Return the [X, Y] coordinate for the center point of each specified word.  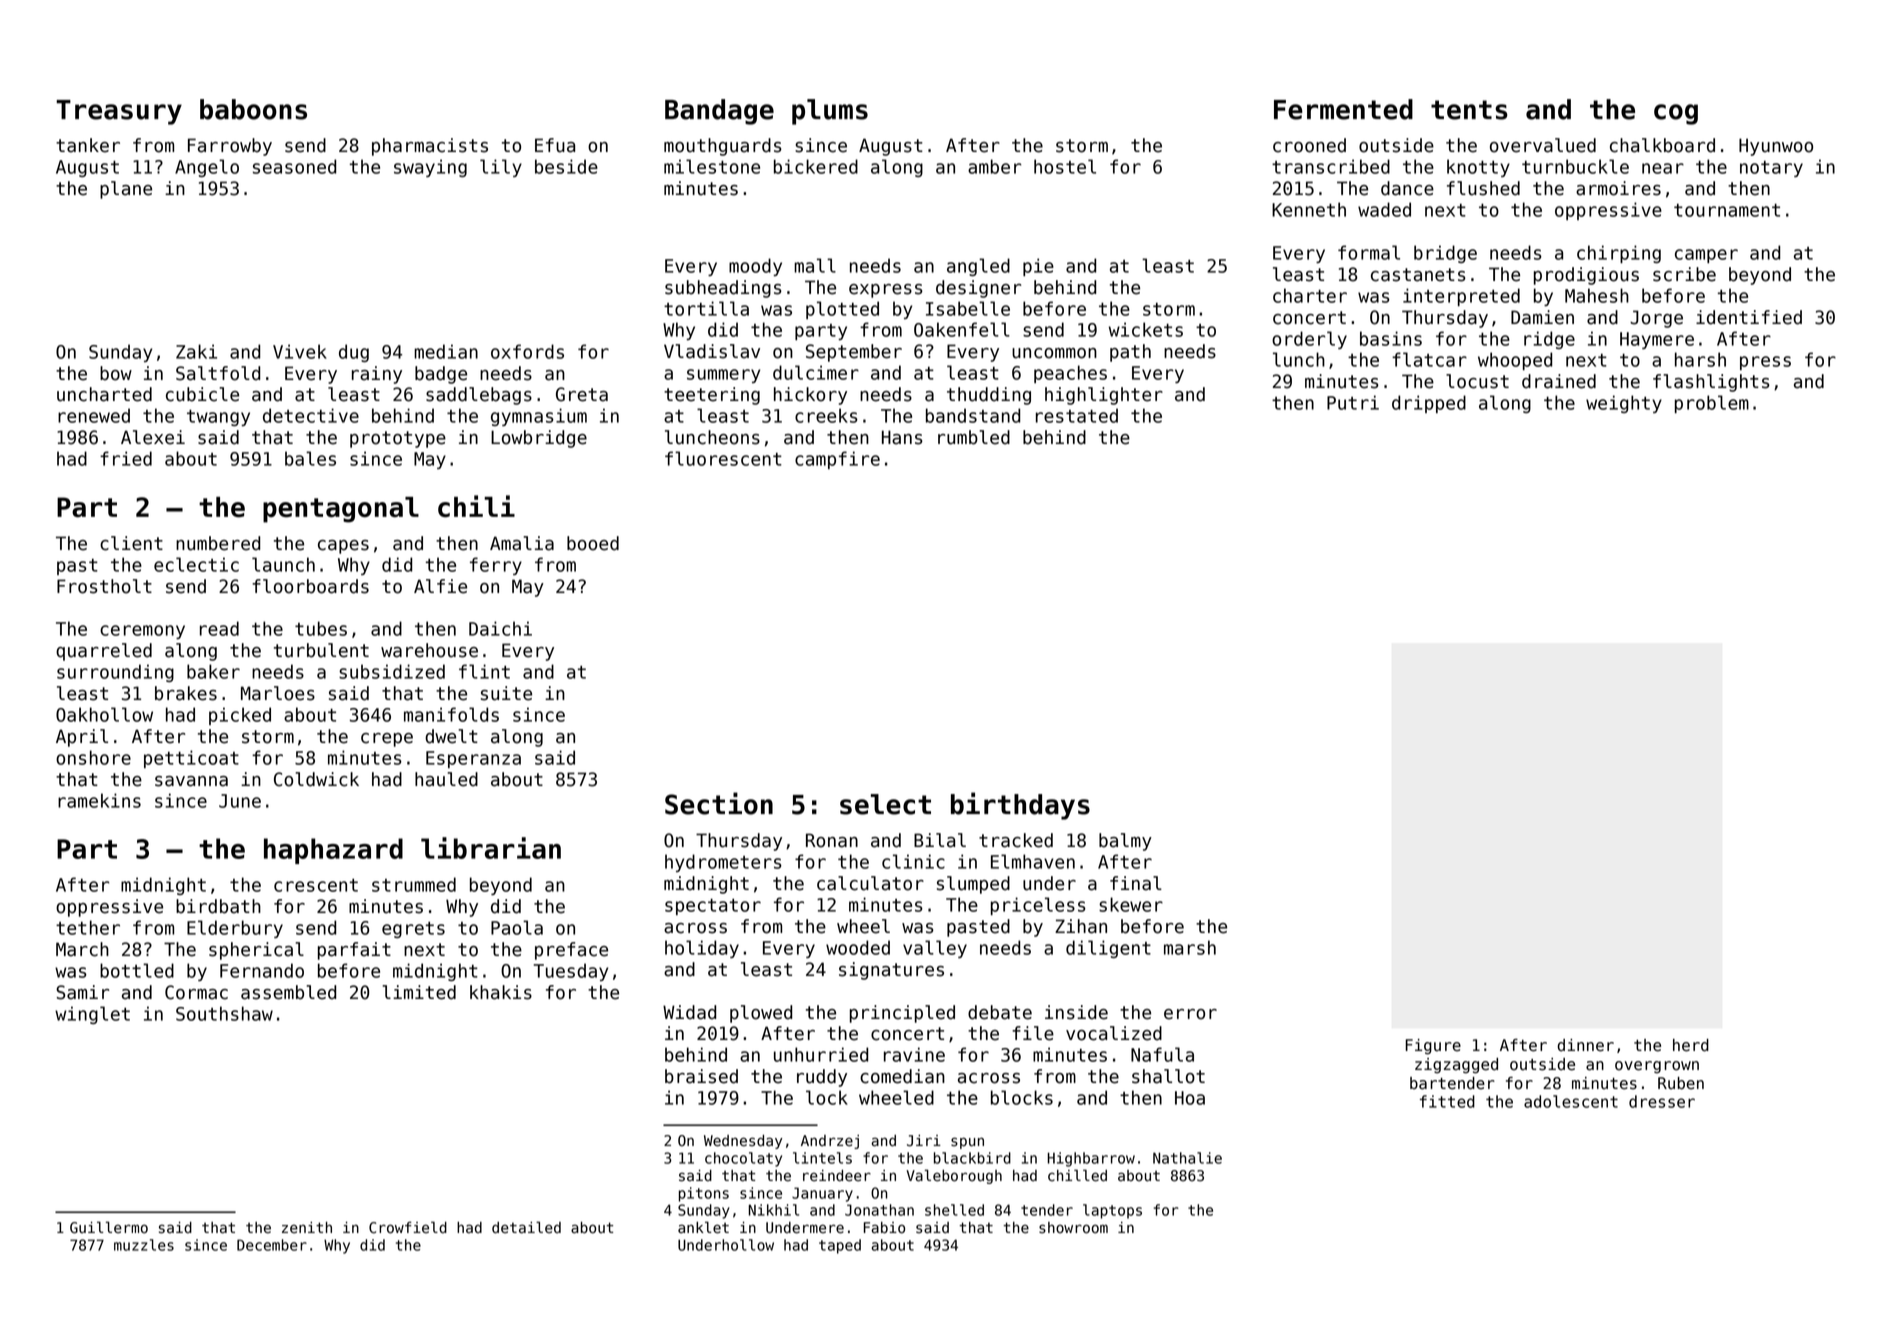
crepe [387, 740]
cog [1676, 114]
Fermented [1343, 109]
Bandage [719, 112]
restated [1077, 415]
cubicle [202, 394]
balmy [1125, 842]
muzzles [144, 1245]
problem [1712, 404]
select [885, 804]
